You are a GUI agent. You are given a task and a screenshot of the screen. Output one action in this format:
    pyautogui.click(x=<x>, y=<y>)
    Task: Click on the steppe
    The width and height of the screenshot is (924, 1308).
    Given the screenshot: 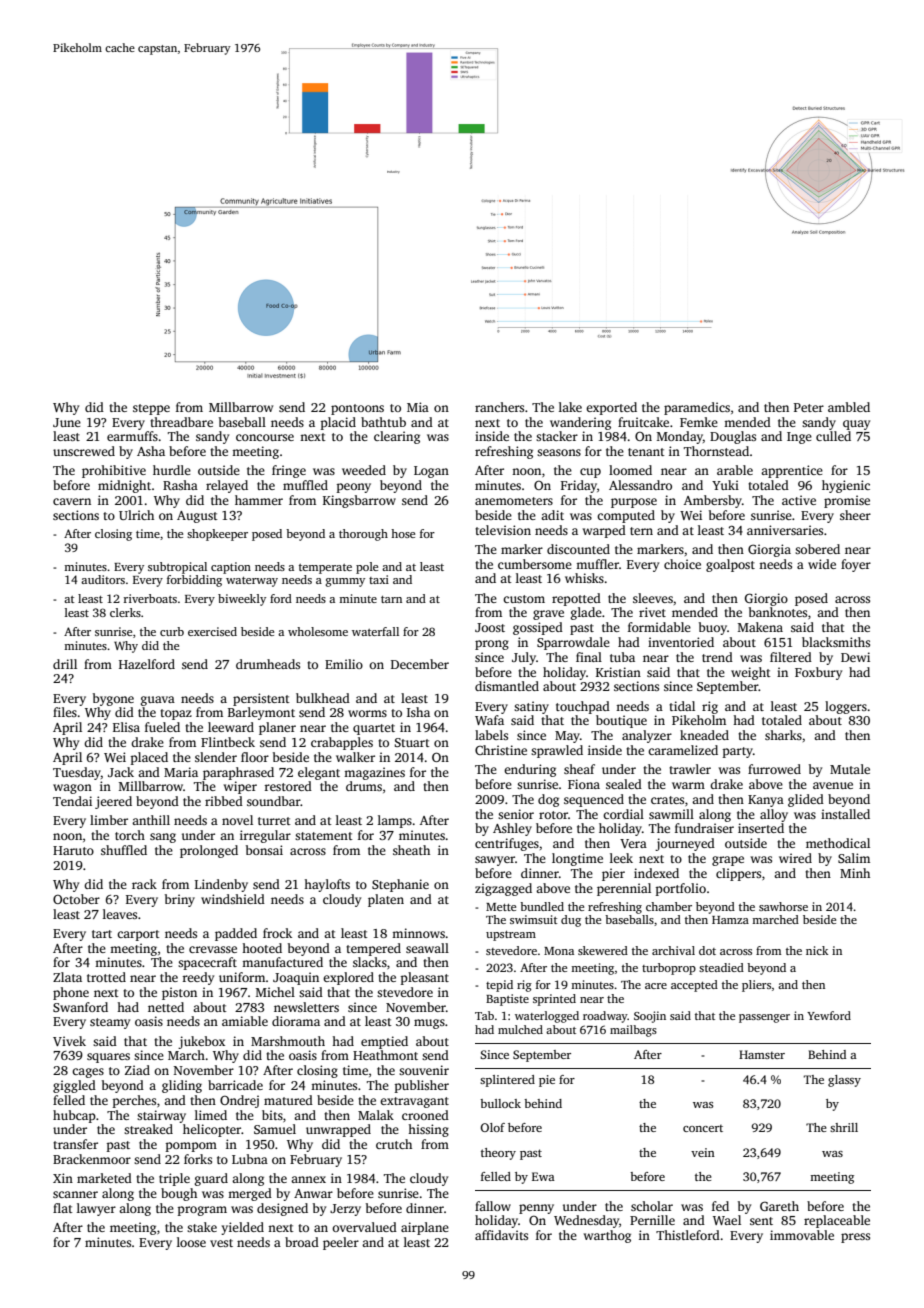 What is the action you would take?
    pyautogui.click(x=151, y=409)
